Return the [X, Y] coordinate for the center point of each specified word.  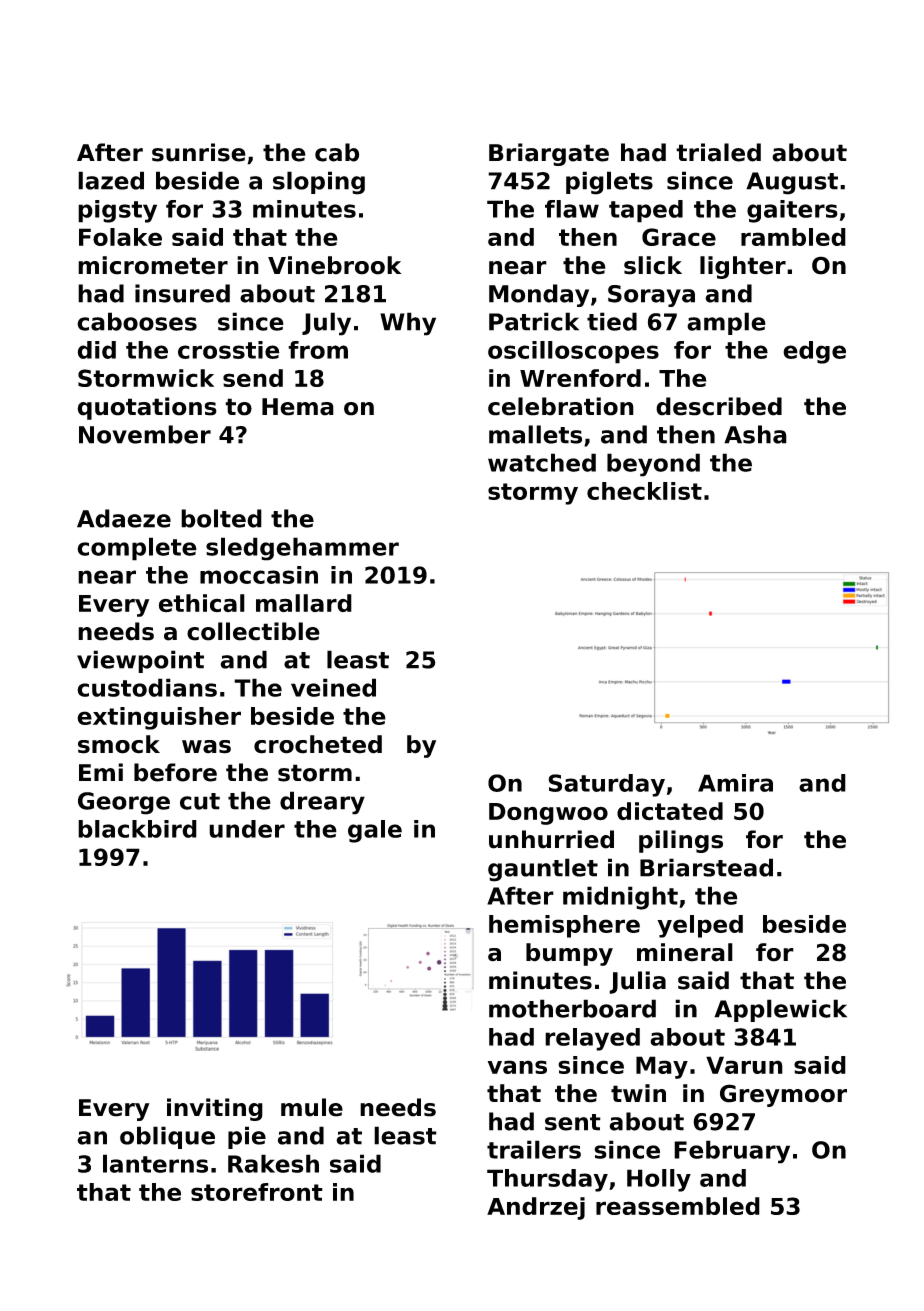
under [247, 829]
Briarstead [706, 867]
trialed [718, 152]
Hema [298, 407]
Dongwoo [548, 814]
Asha [755, 434]
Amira [735, 783]
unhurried [551, 839]
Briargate [549, 154]
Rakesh [273, 1163]
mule [312, 1107]
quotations [147, 408]
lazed [111, 180]
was [206, 747]
